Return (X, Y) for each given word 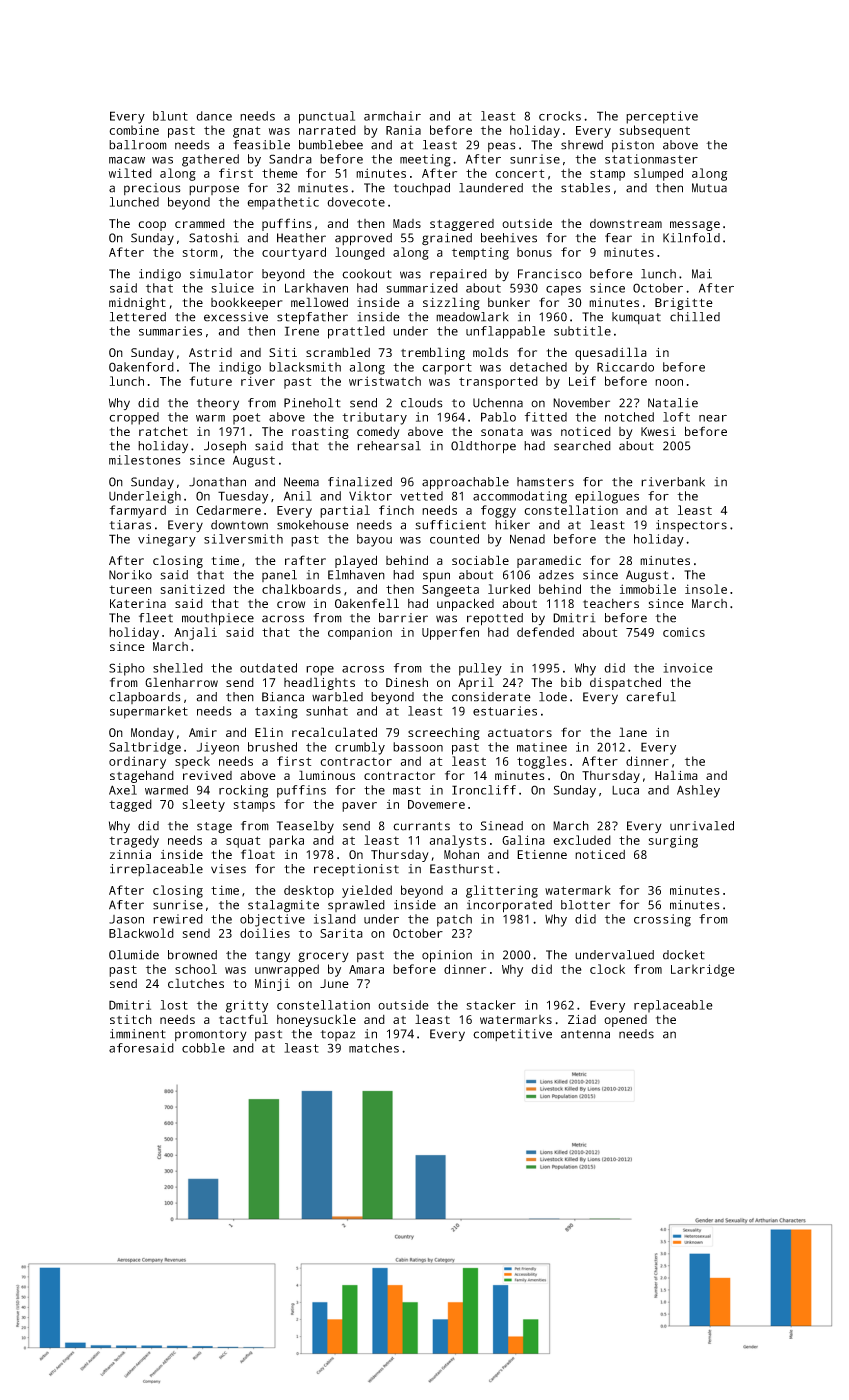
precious (152, 189)
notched (629, 417)
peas (502, 147)
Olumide (134, 955)
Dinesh (407, 682)
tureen (130, 589)
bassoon (418, 747)
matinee (542, 747)
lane (633, 732)
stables (585, 188)
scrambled (338, 352)
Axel (123, 790)
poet (246, 419)
